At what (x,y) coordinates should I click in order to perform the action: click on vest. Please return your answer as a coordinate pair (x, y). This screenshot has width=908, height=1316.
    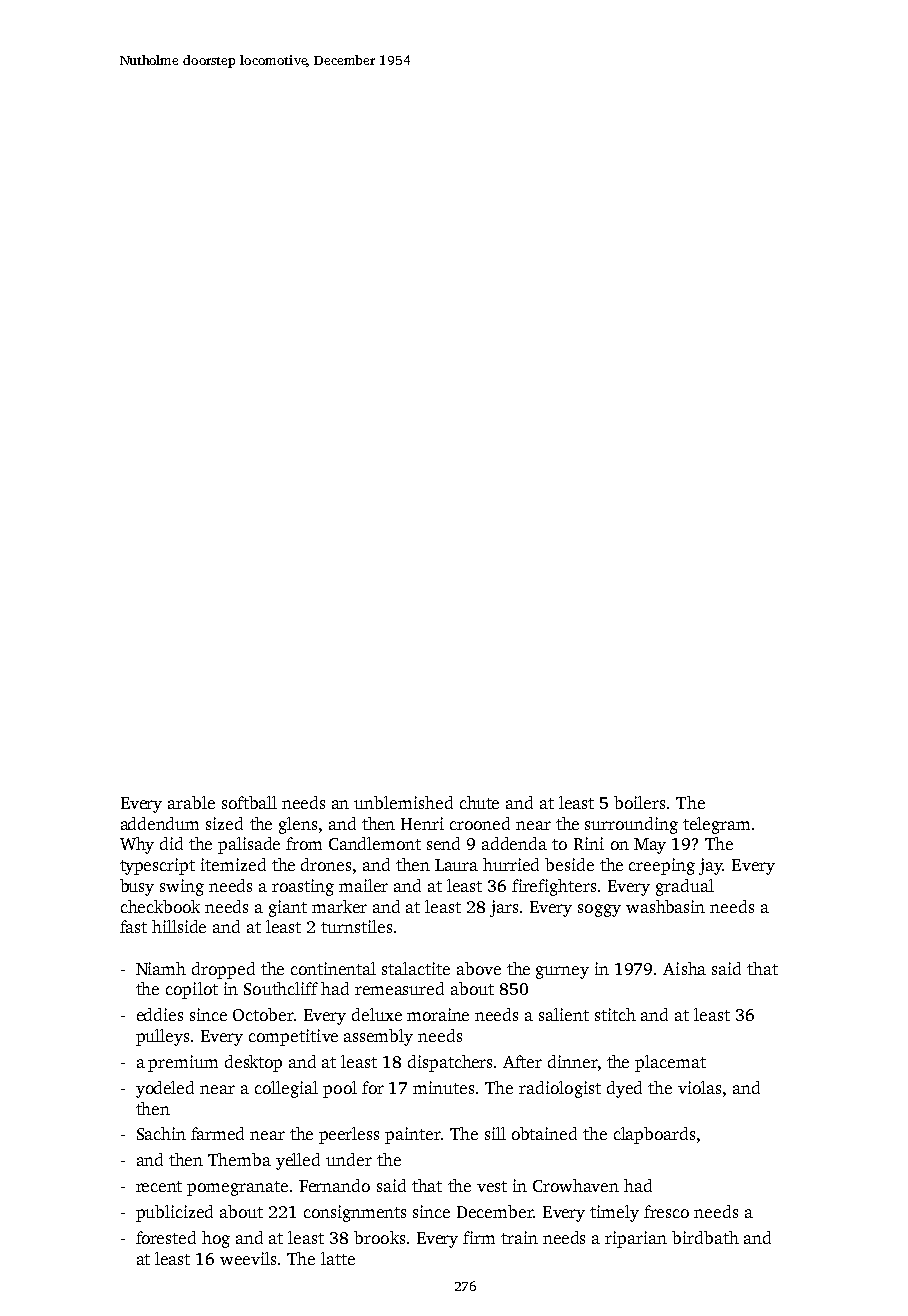
    Looking at the image, I should click on (492, 1186).
